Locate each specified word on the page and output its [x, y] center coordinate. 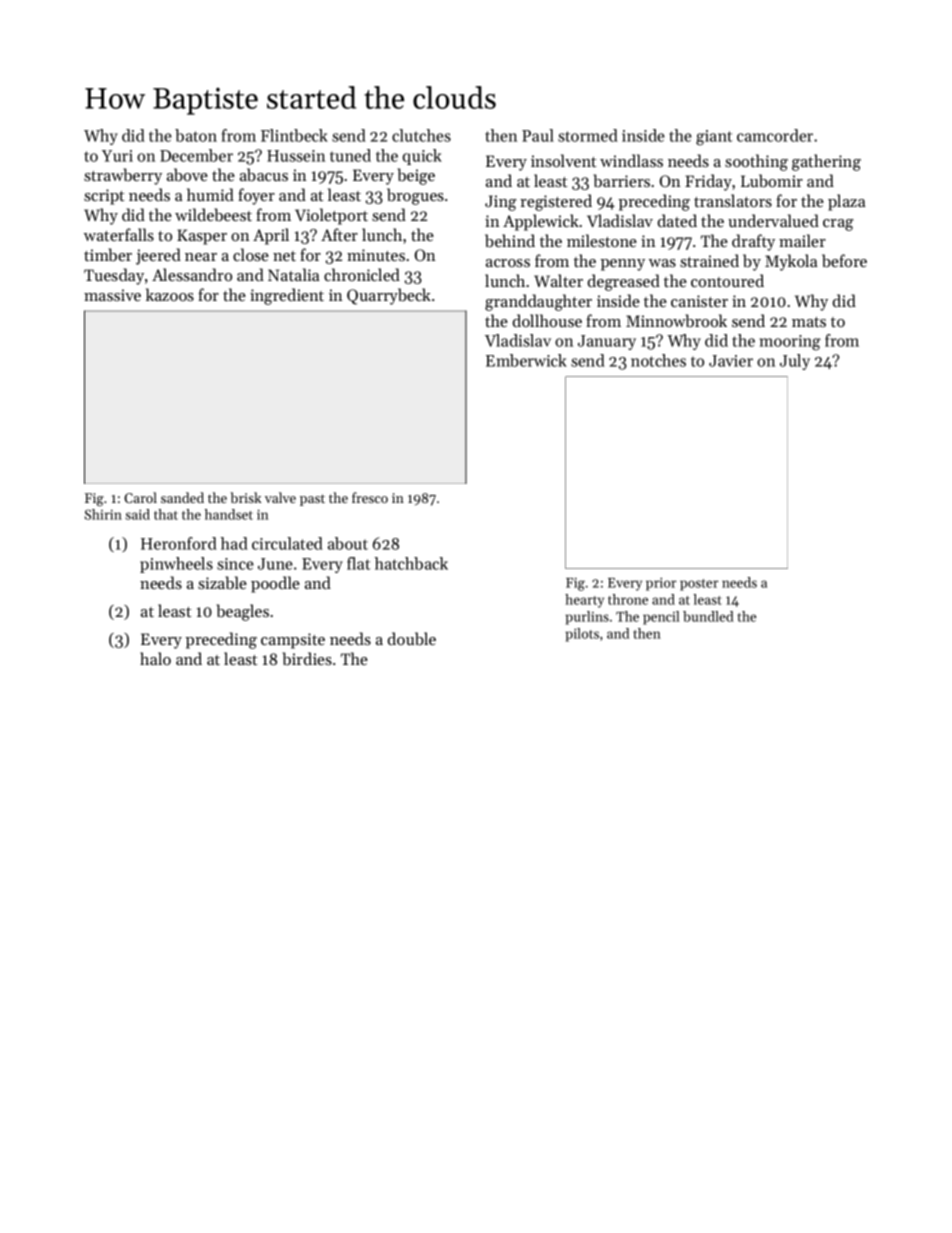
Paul [538, 135]
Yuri [117, 156]
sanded [182, 497]
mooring [790, 343]
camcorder [775, 135]
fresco [370, 497]
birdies [307, 658]
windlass [631, 160]
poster [699, 585]
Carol [140, 497]
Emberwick [526, 360]
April [271, 236]
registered [556, 202]
